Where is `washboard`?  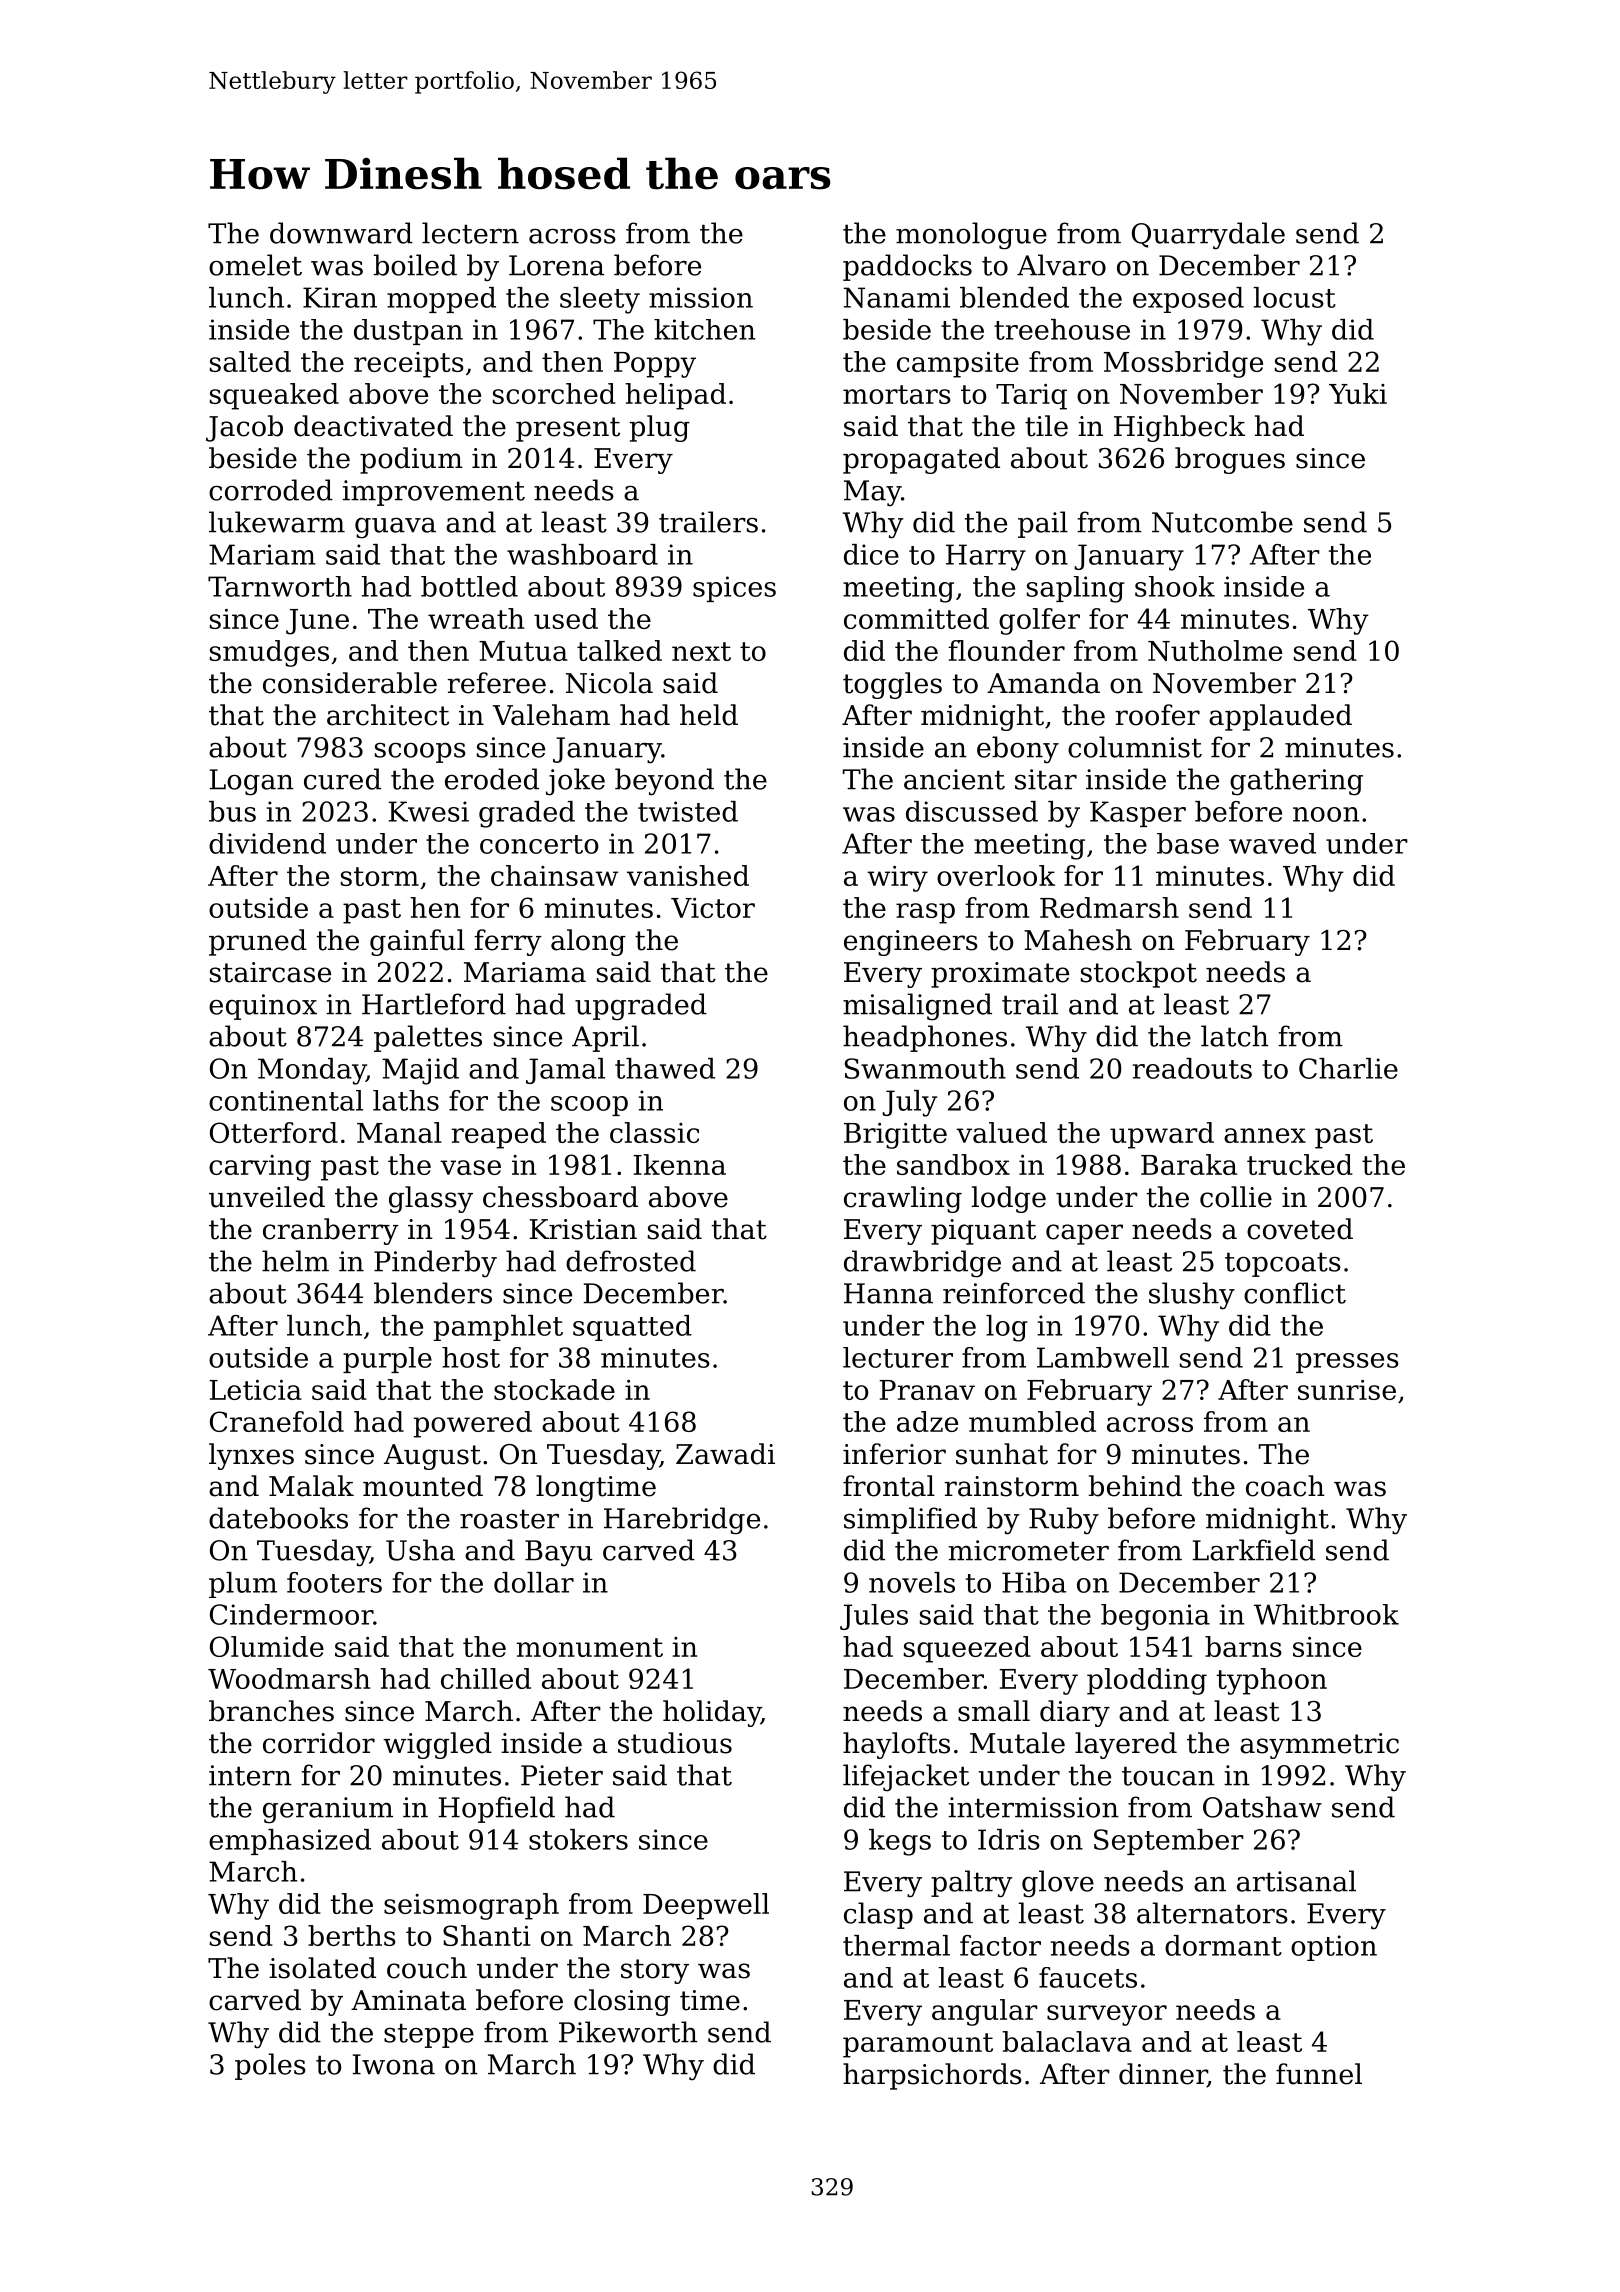 washboard is located at coordinates (582, 554).
